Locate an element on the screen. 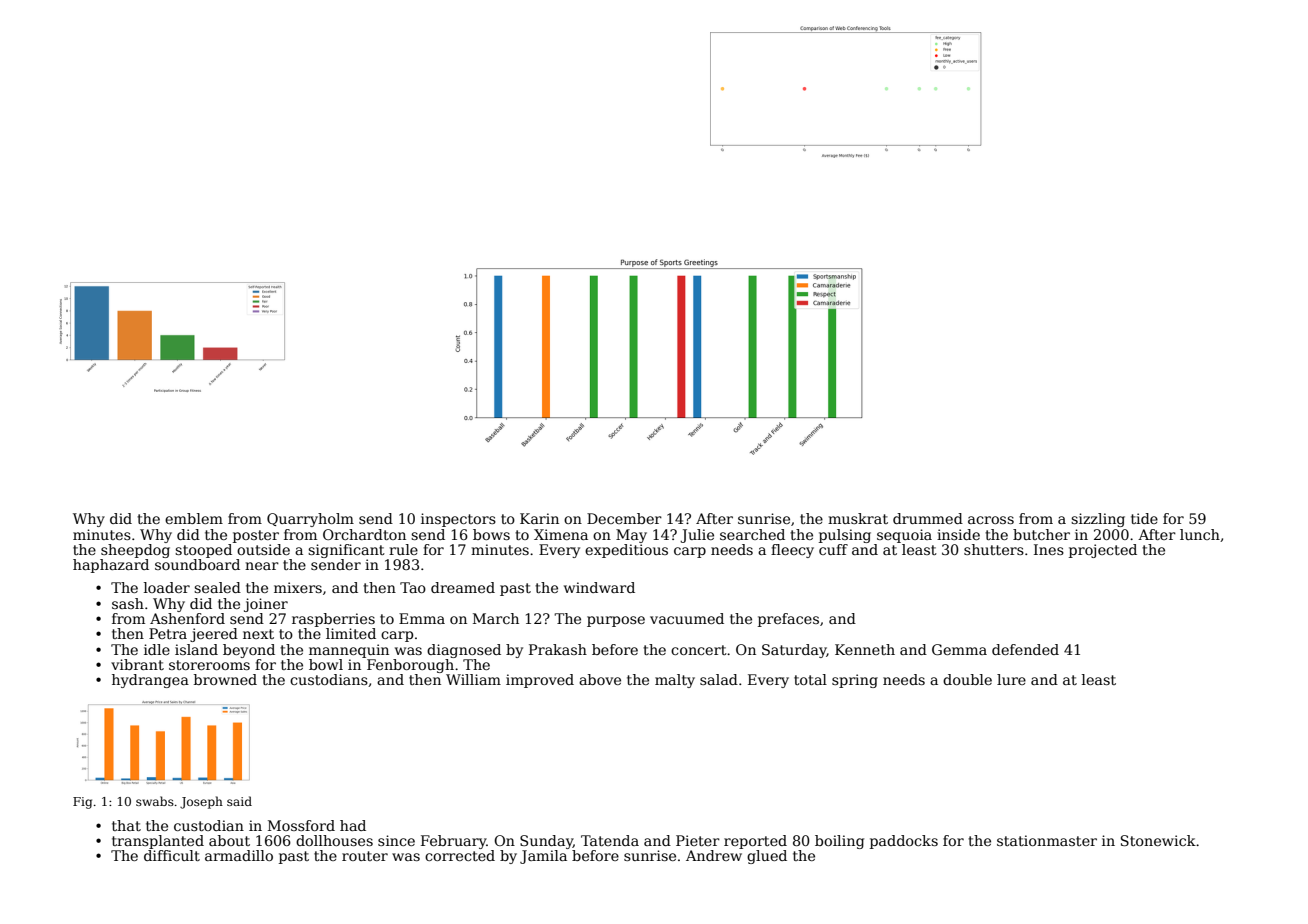 The image size is (1308, 924). spring is located at coordinates (855, 681).
